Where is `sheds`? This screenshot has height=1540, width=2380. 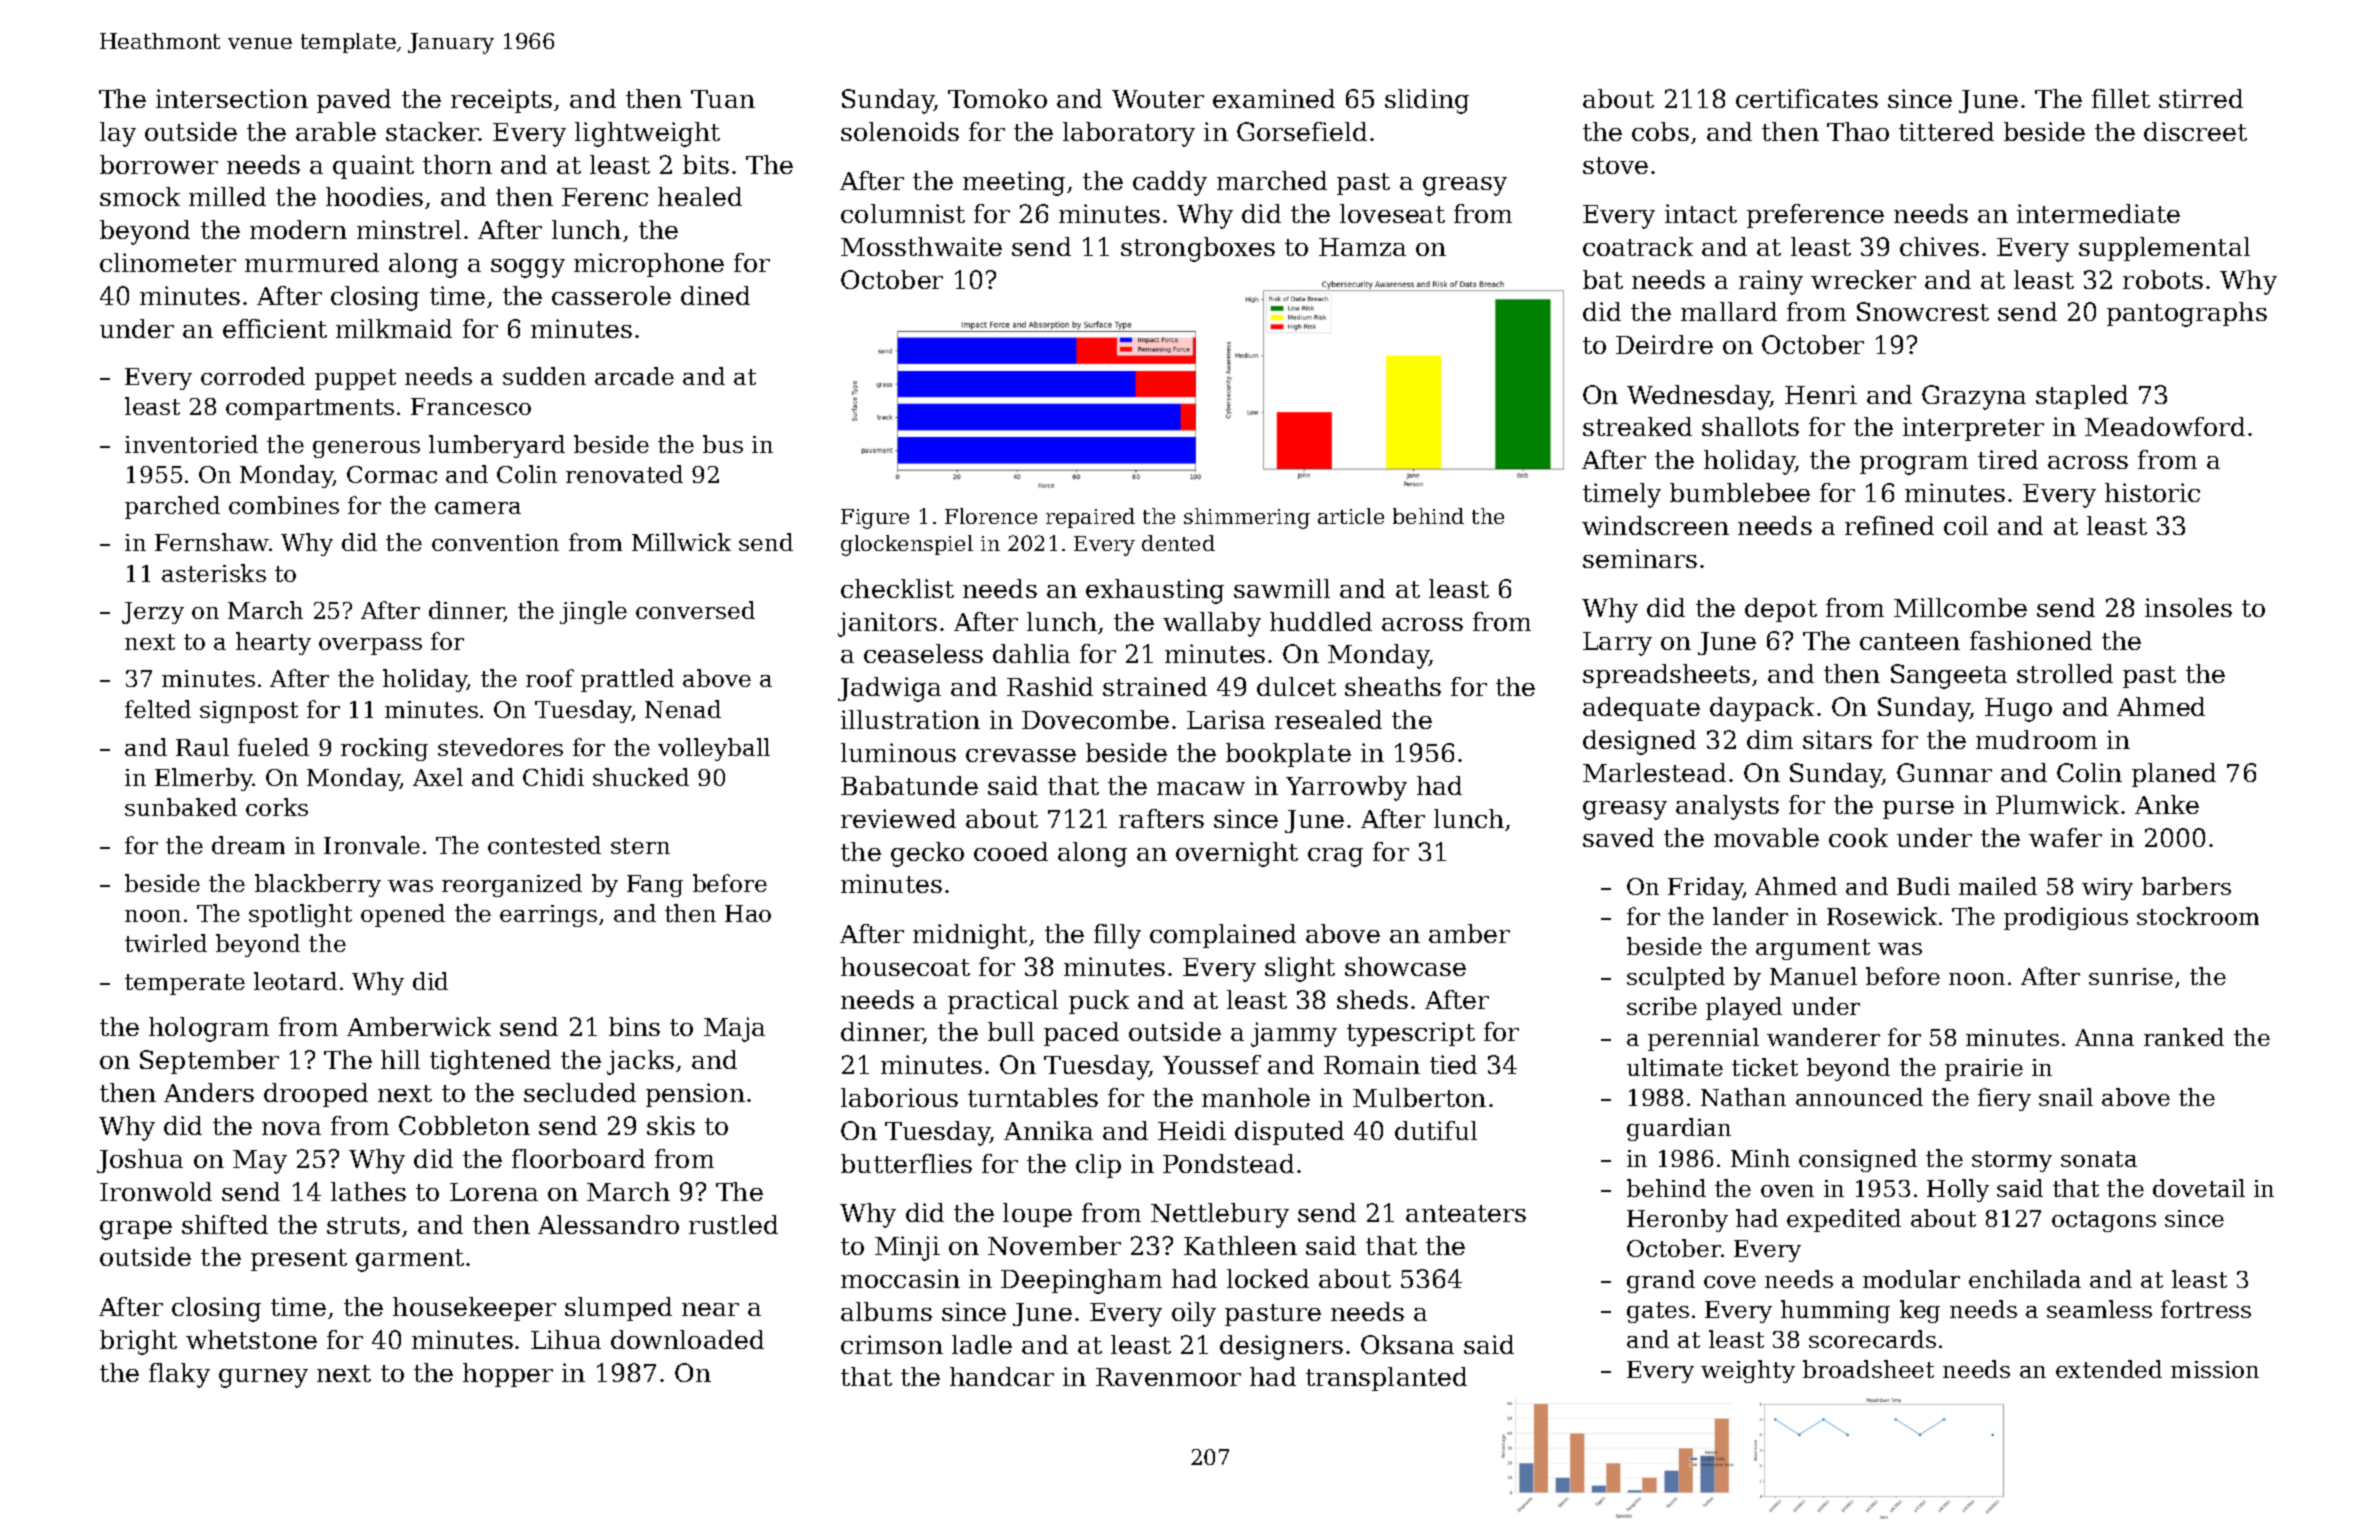
sheds is located at coordinates (1372, 999).
